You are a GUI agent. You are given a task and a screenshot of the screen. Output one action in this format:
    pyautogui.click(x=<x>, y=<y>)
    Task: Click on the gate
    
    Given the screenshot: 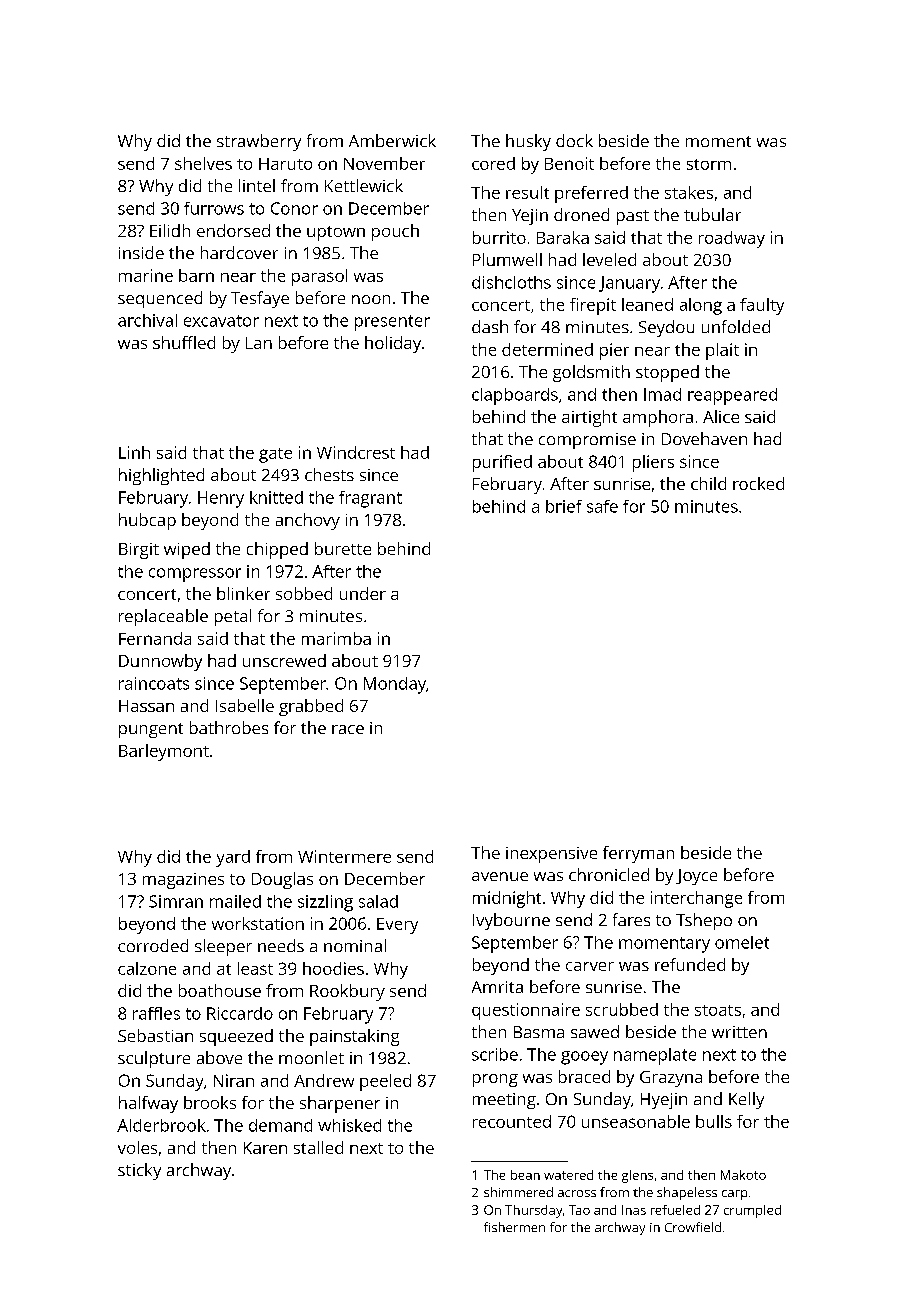 What is the action you would take?
    pyautogui.click(x=275, y=455)
